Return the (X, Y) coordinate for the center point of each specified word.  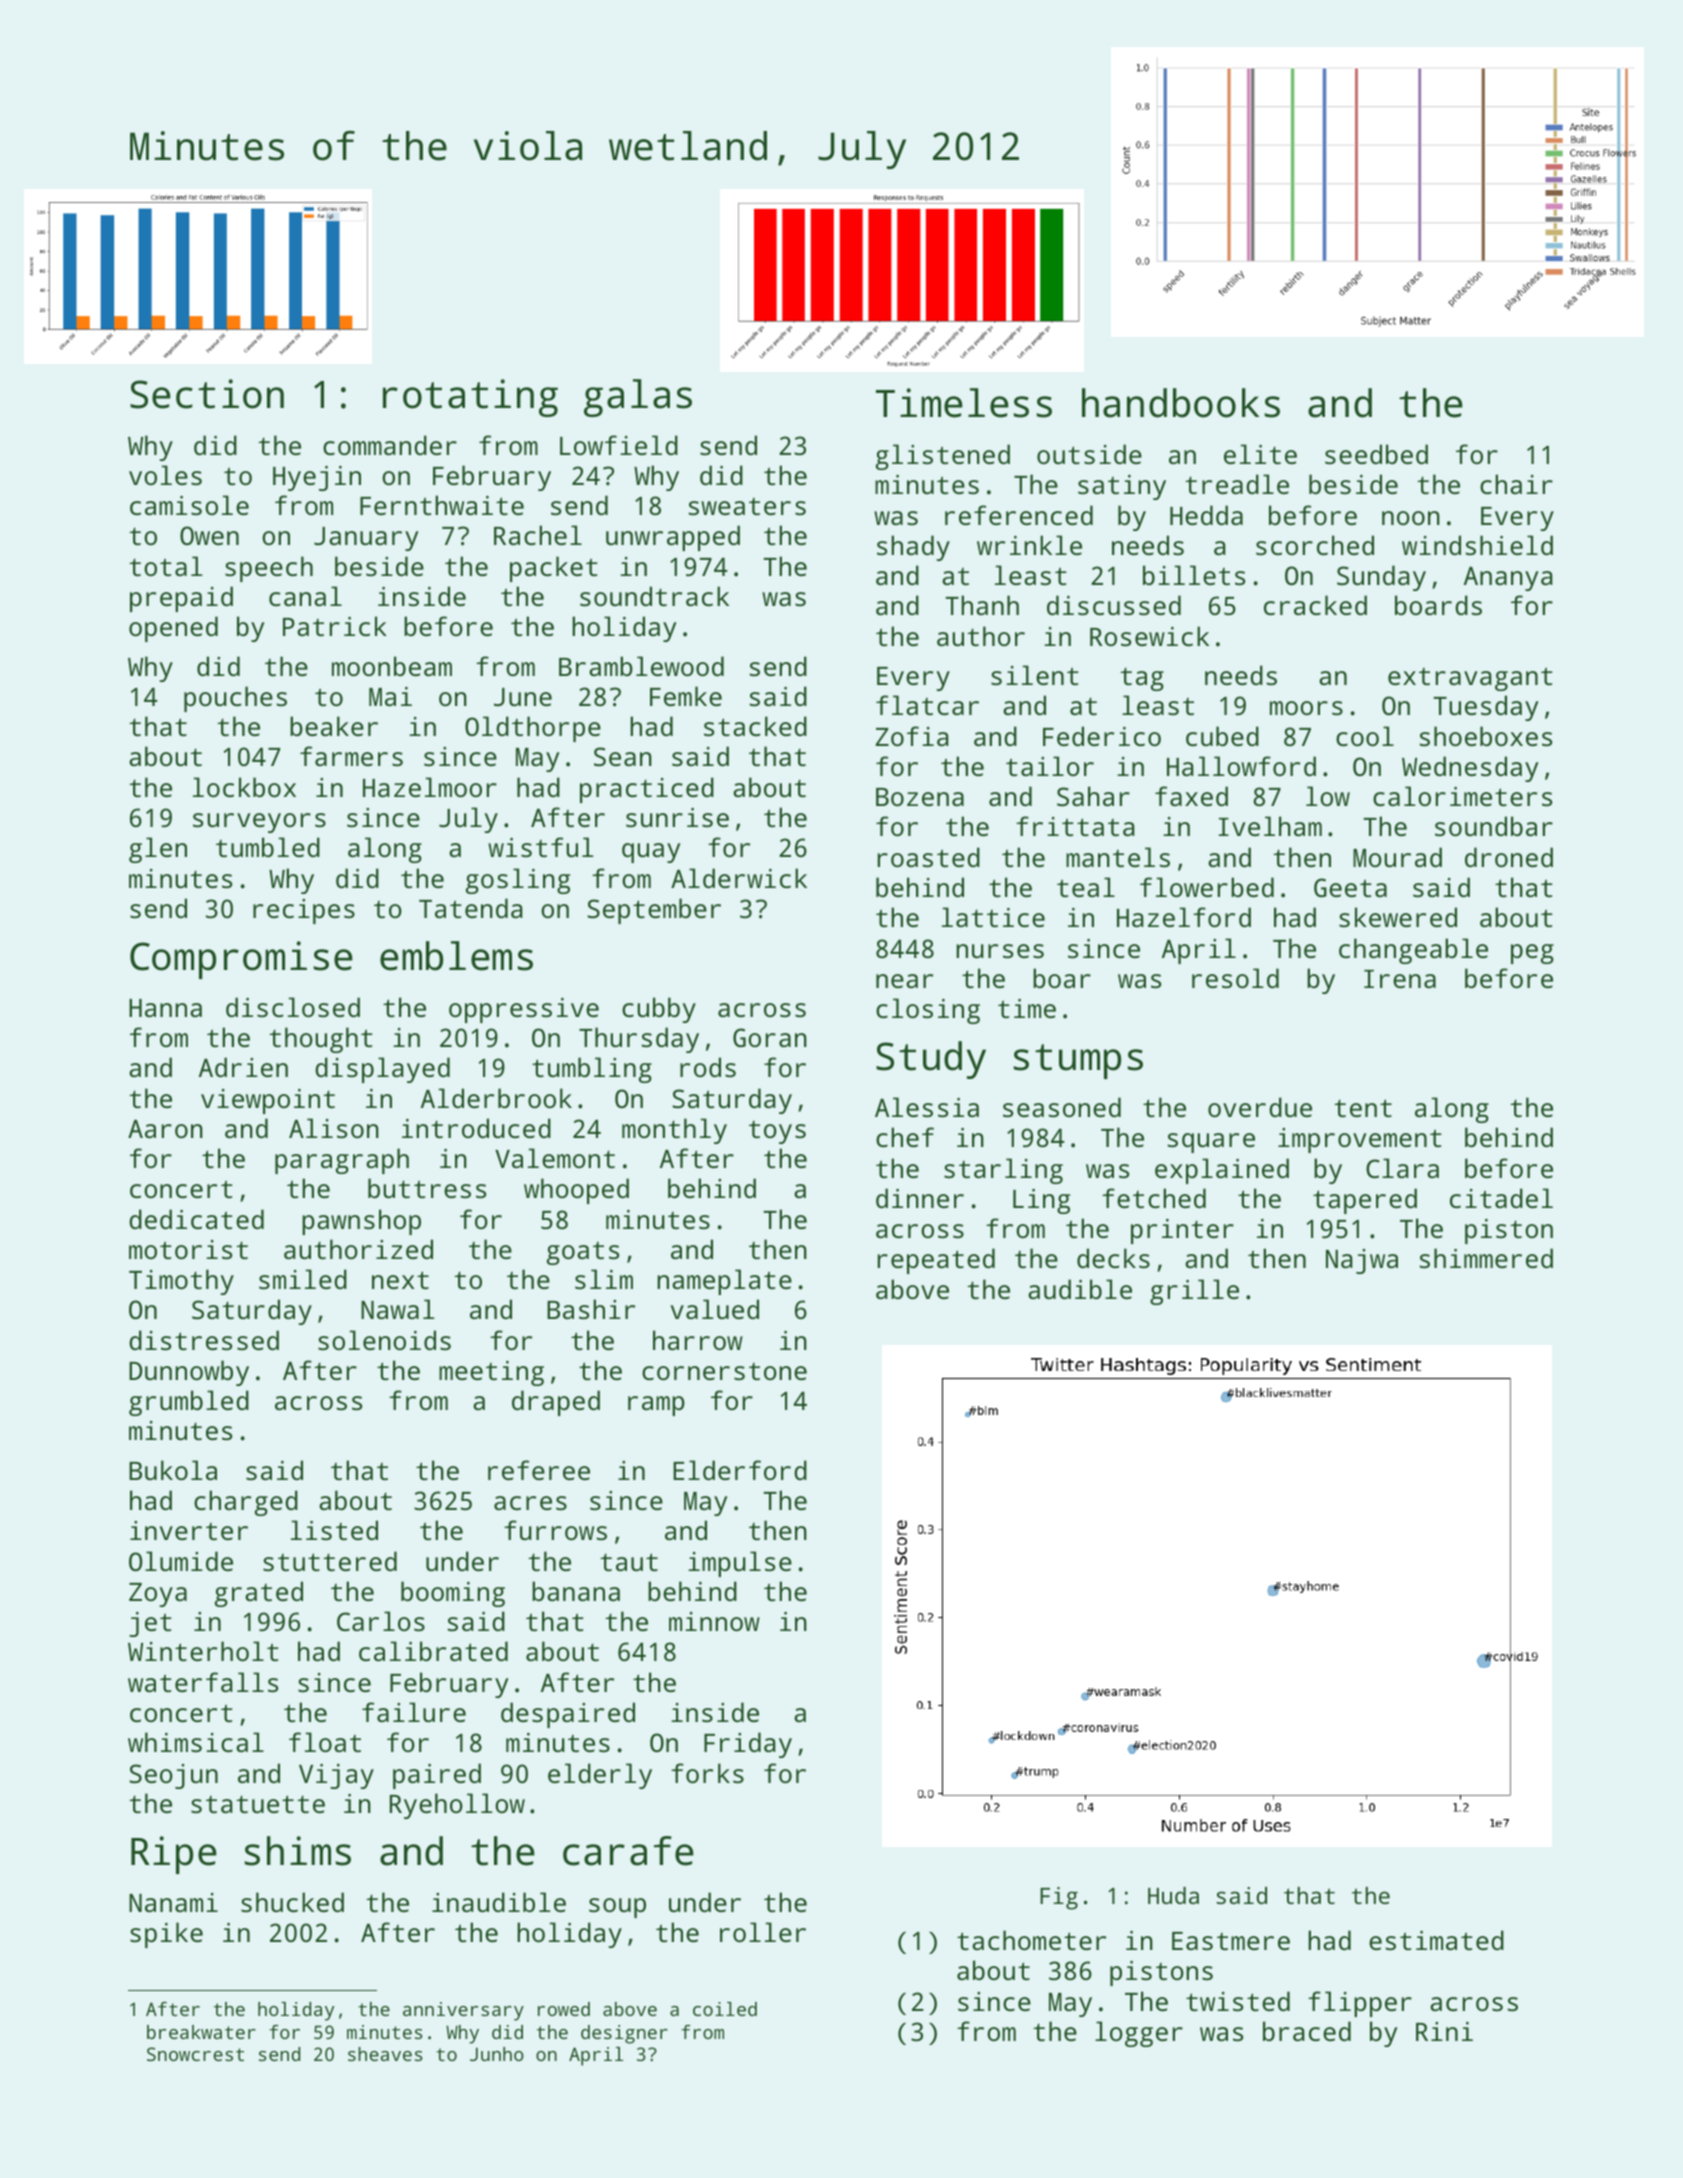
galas (638, 398)
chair (1516, 484)
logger (1139, 2034)
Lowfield (619, 445)
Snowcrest (195, 2054)
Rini (1444, 2031)
